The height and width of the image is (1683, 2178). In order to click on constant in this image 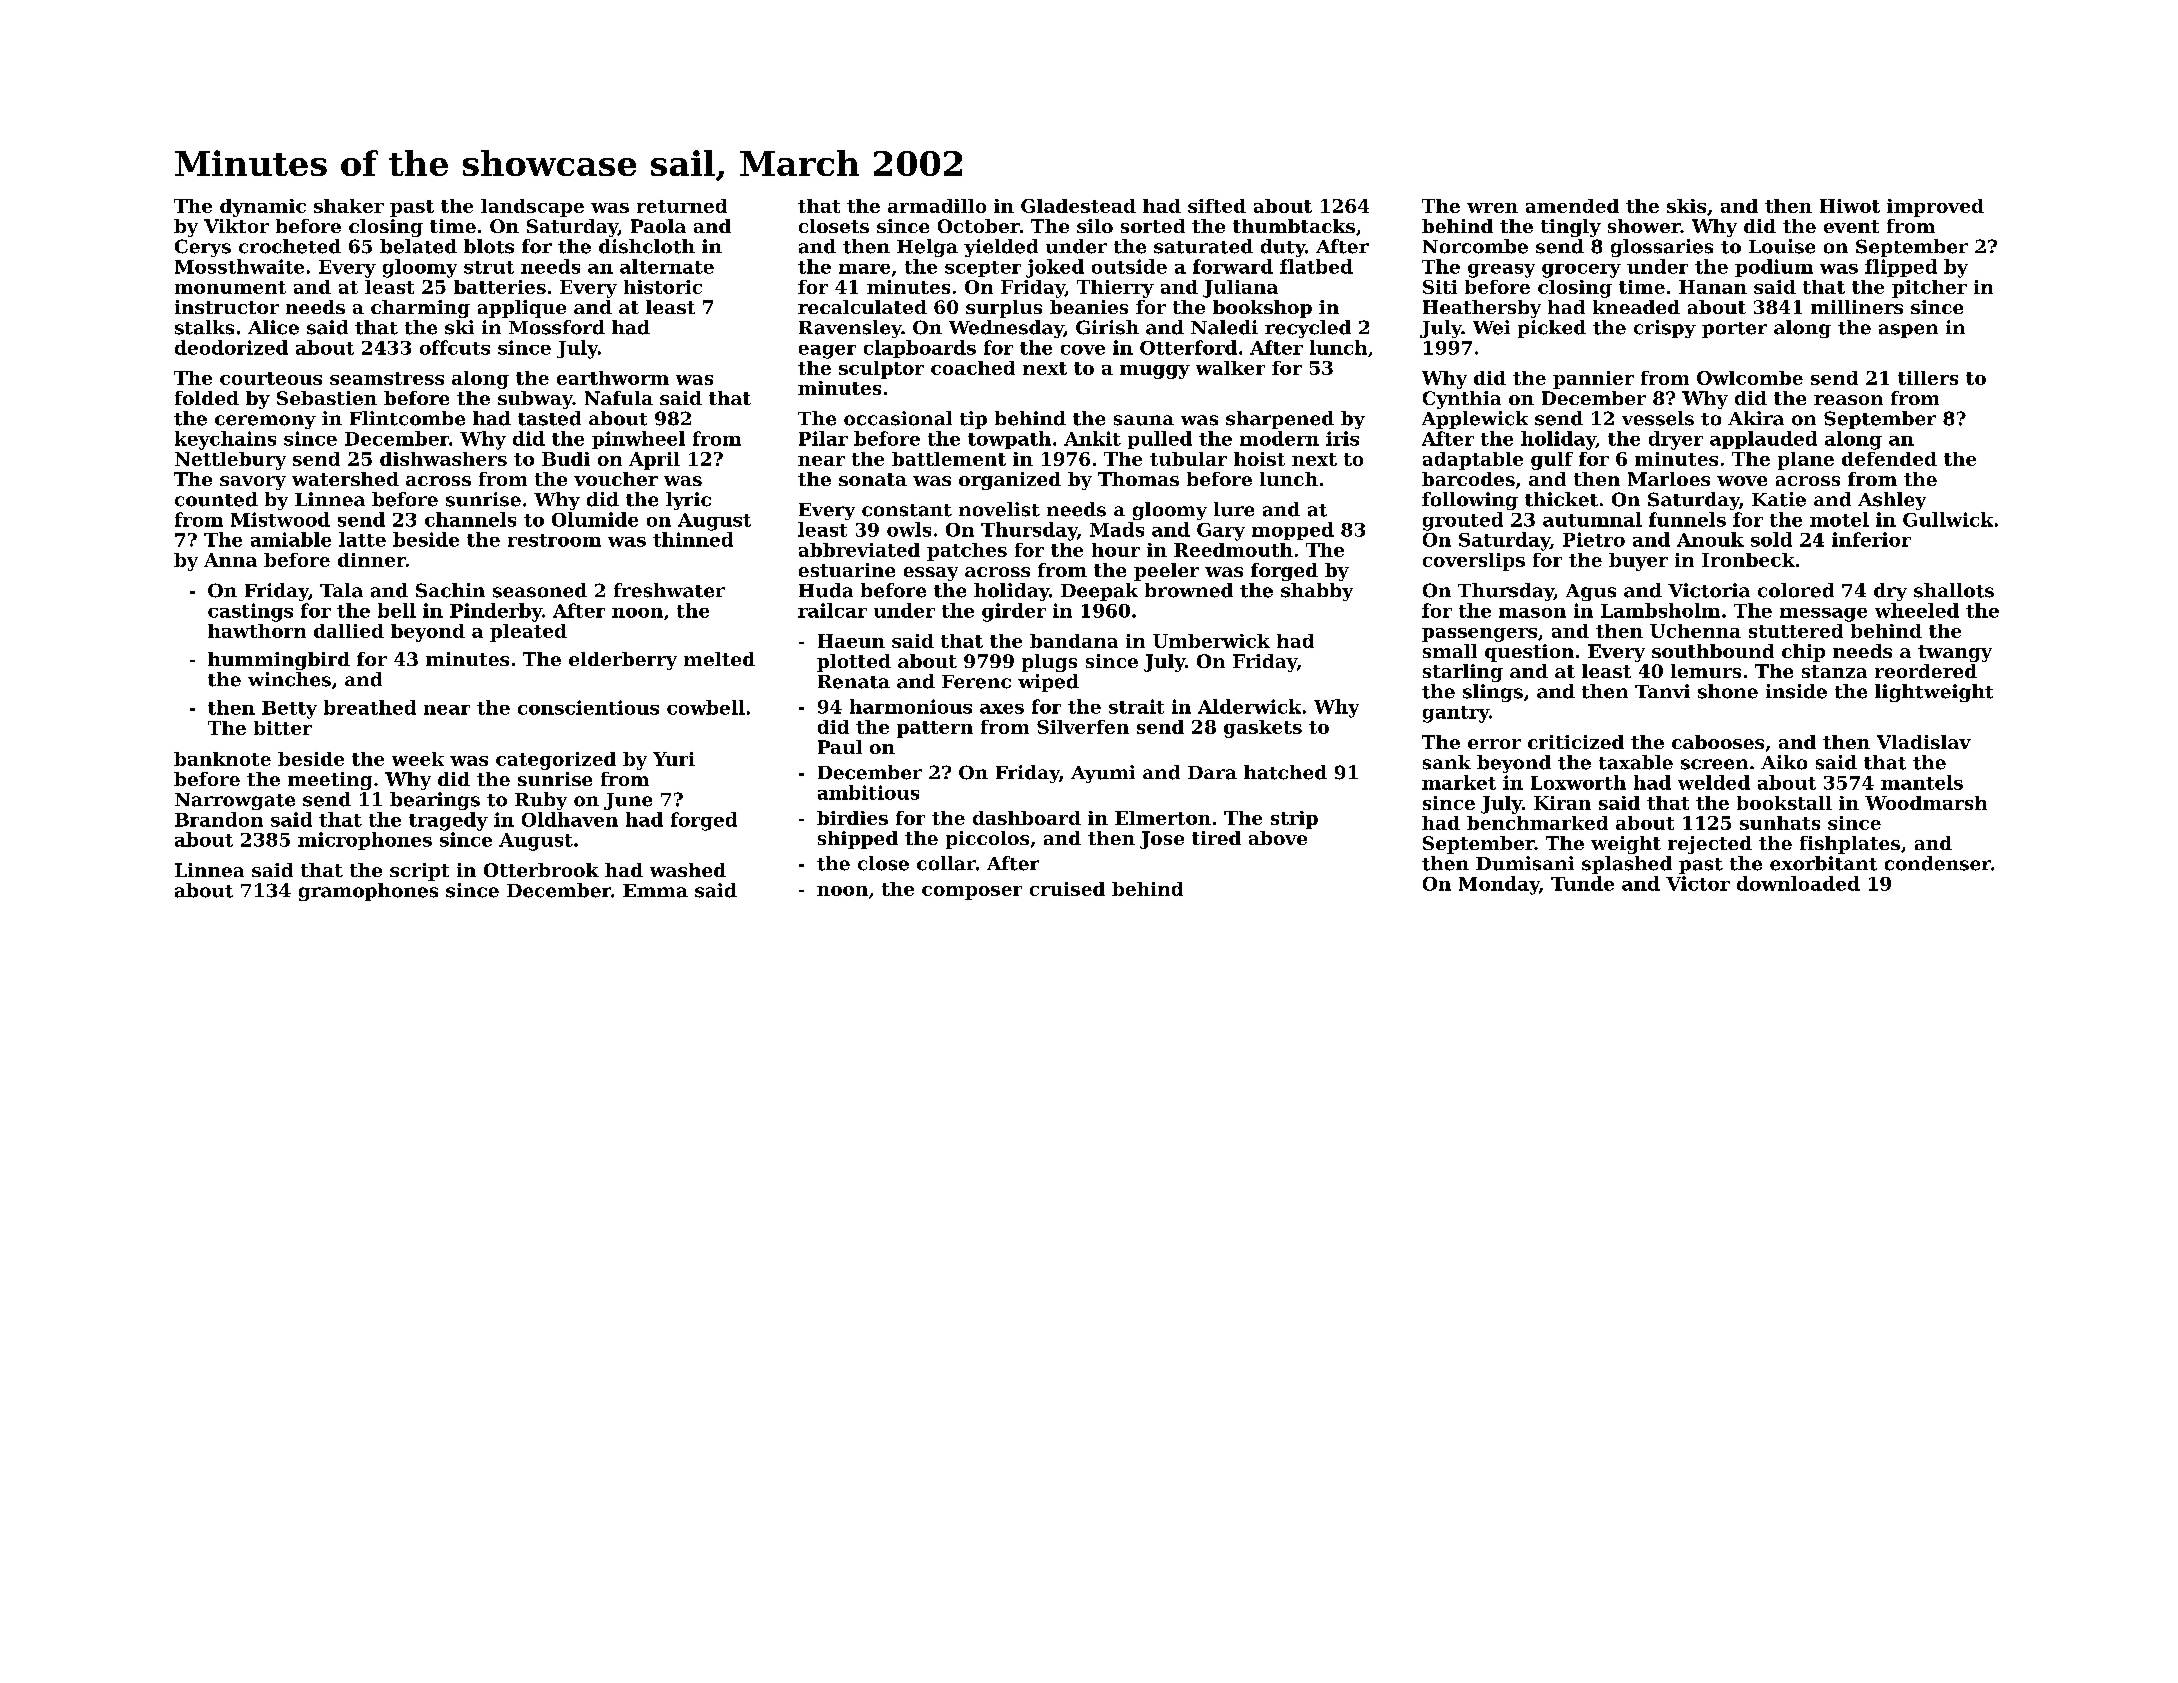, I will do `click(907, 510)`.
